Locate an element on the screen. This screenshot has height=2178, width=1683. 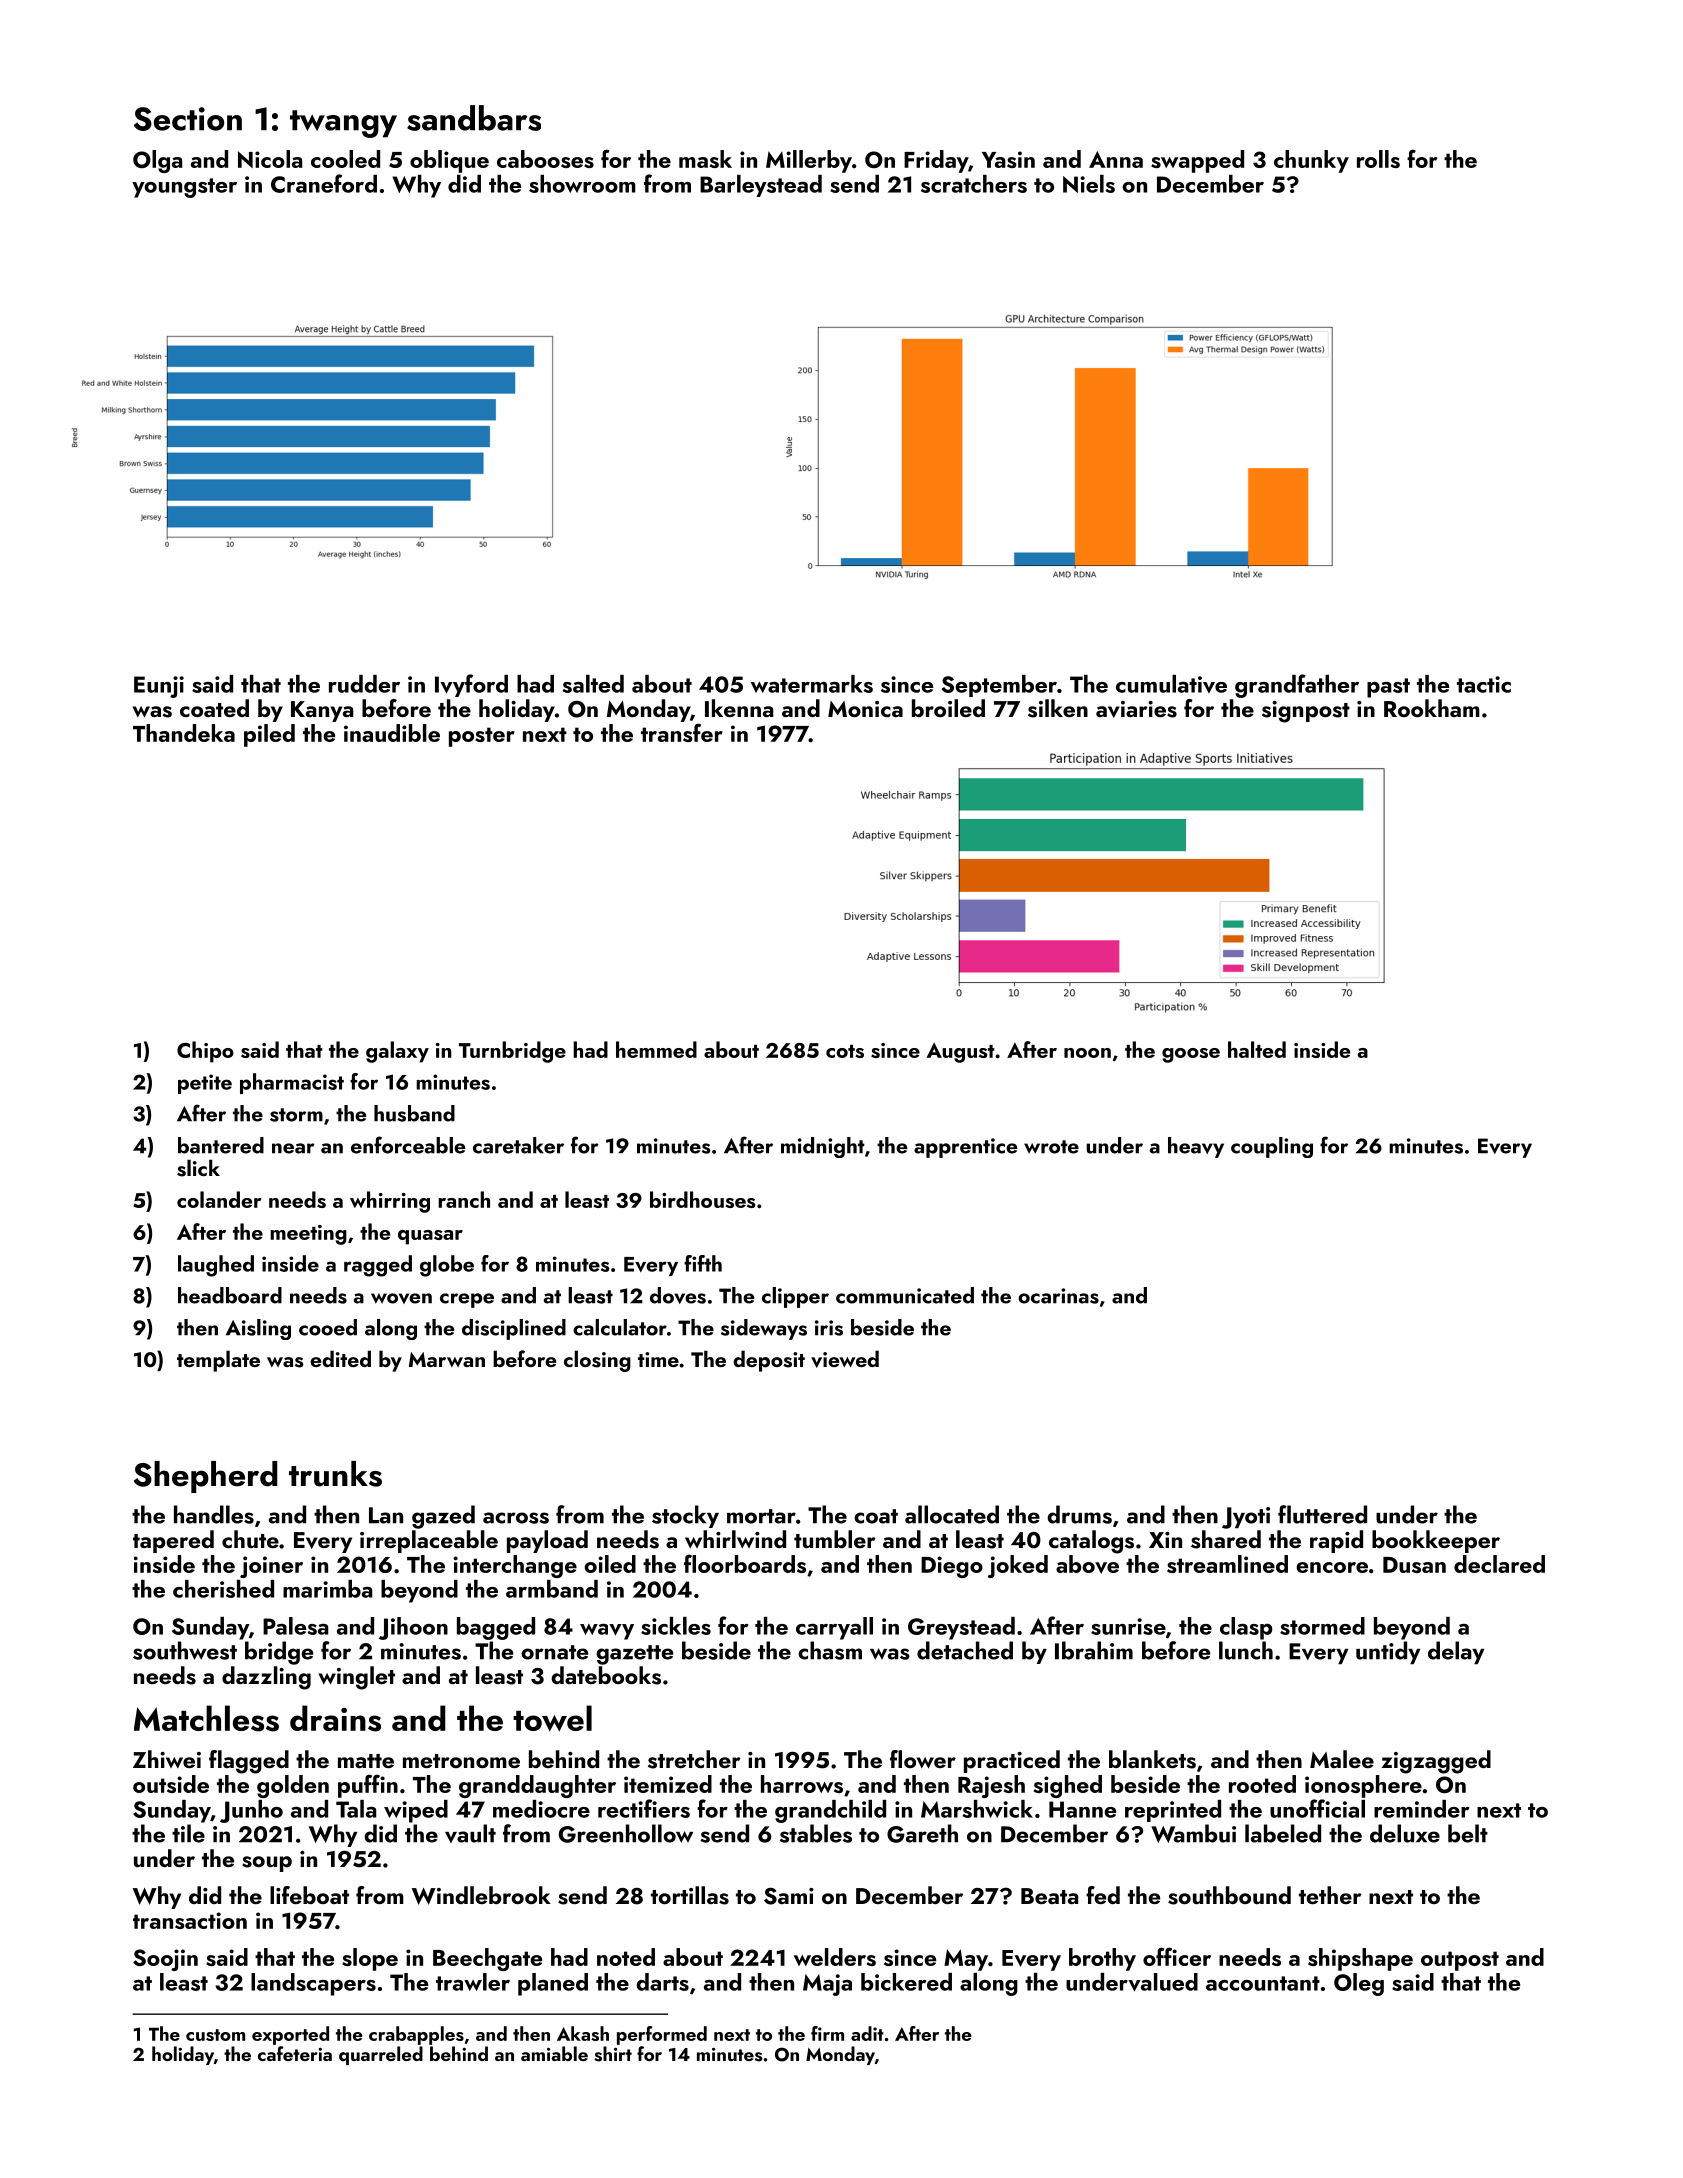
belt is located at coordinates (1468, 1833).
